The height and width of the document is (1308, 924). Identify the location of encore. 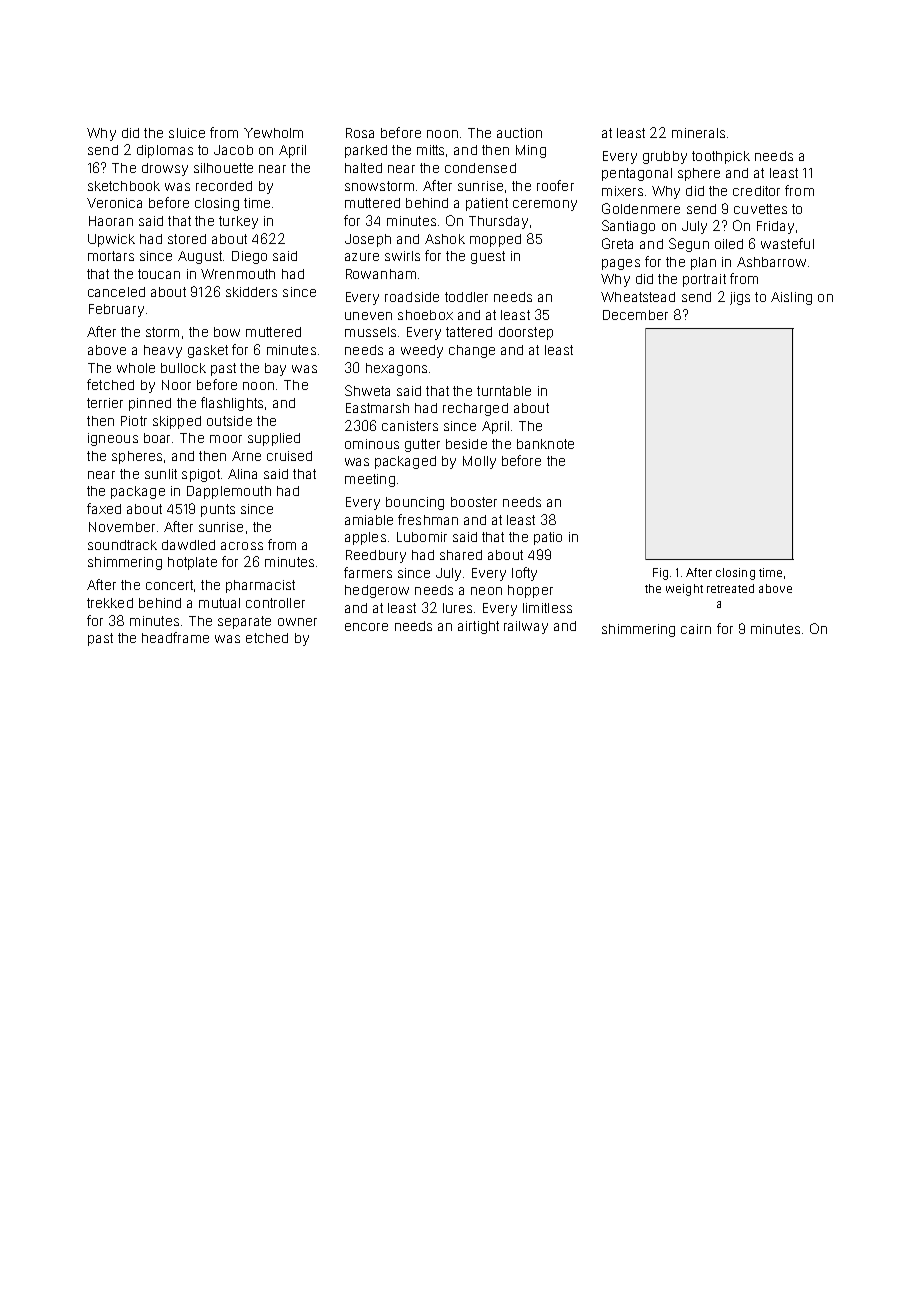
(366, 627).
